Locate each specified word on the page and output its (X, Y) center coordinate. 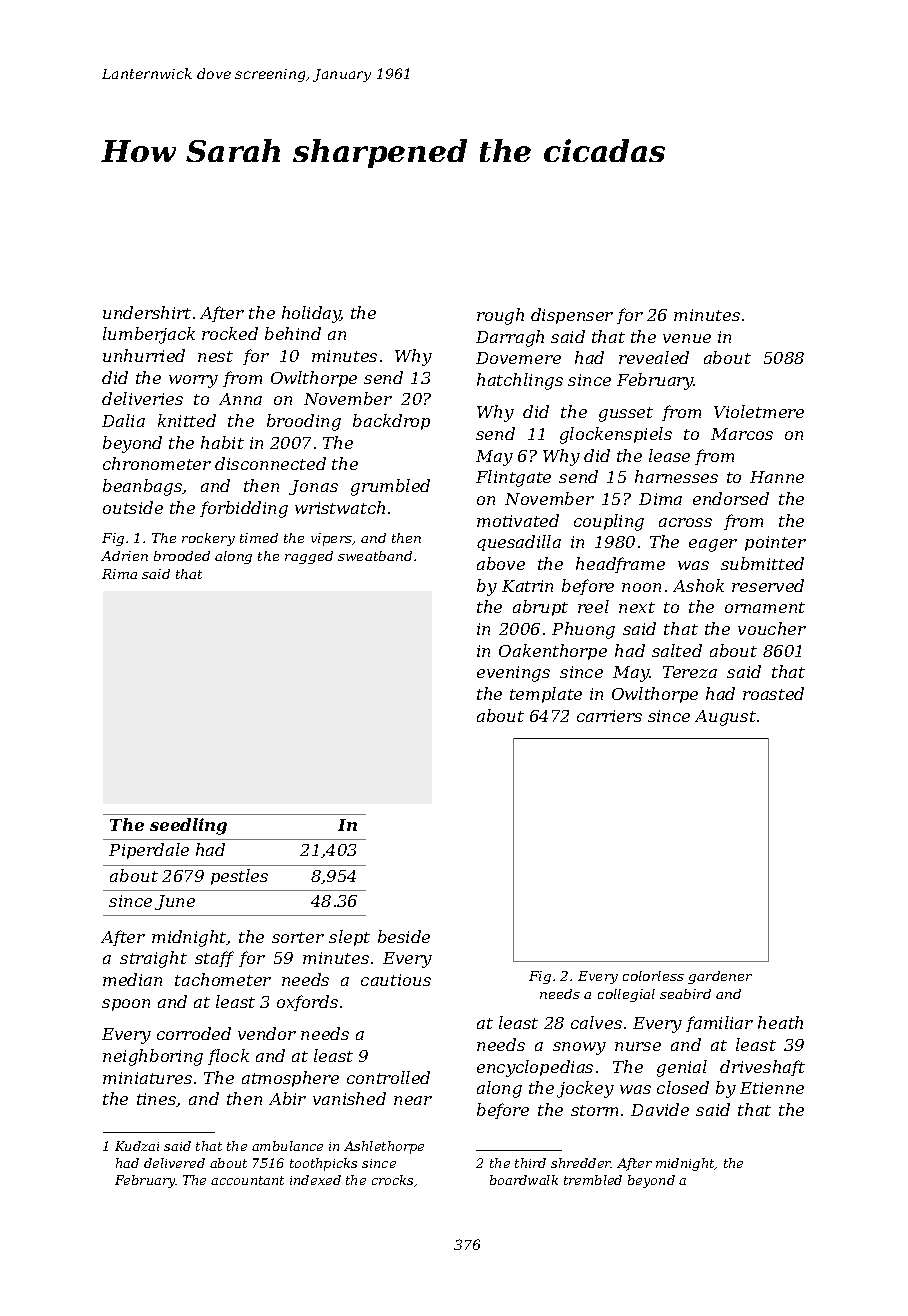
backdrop (391, 422)
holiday (311, 314)
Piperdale (149, 851)
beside (404, 936)
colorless (653, 976)
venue (687, 338)
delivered (174, 1163)
